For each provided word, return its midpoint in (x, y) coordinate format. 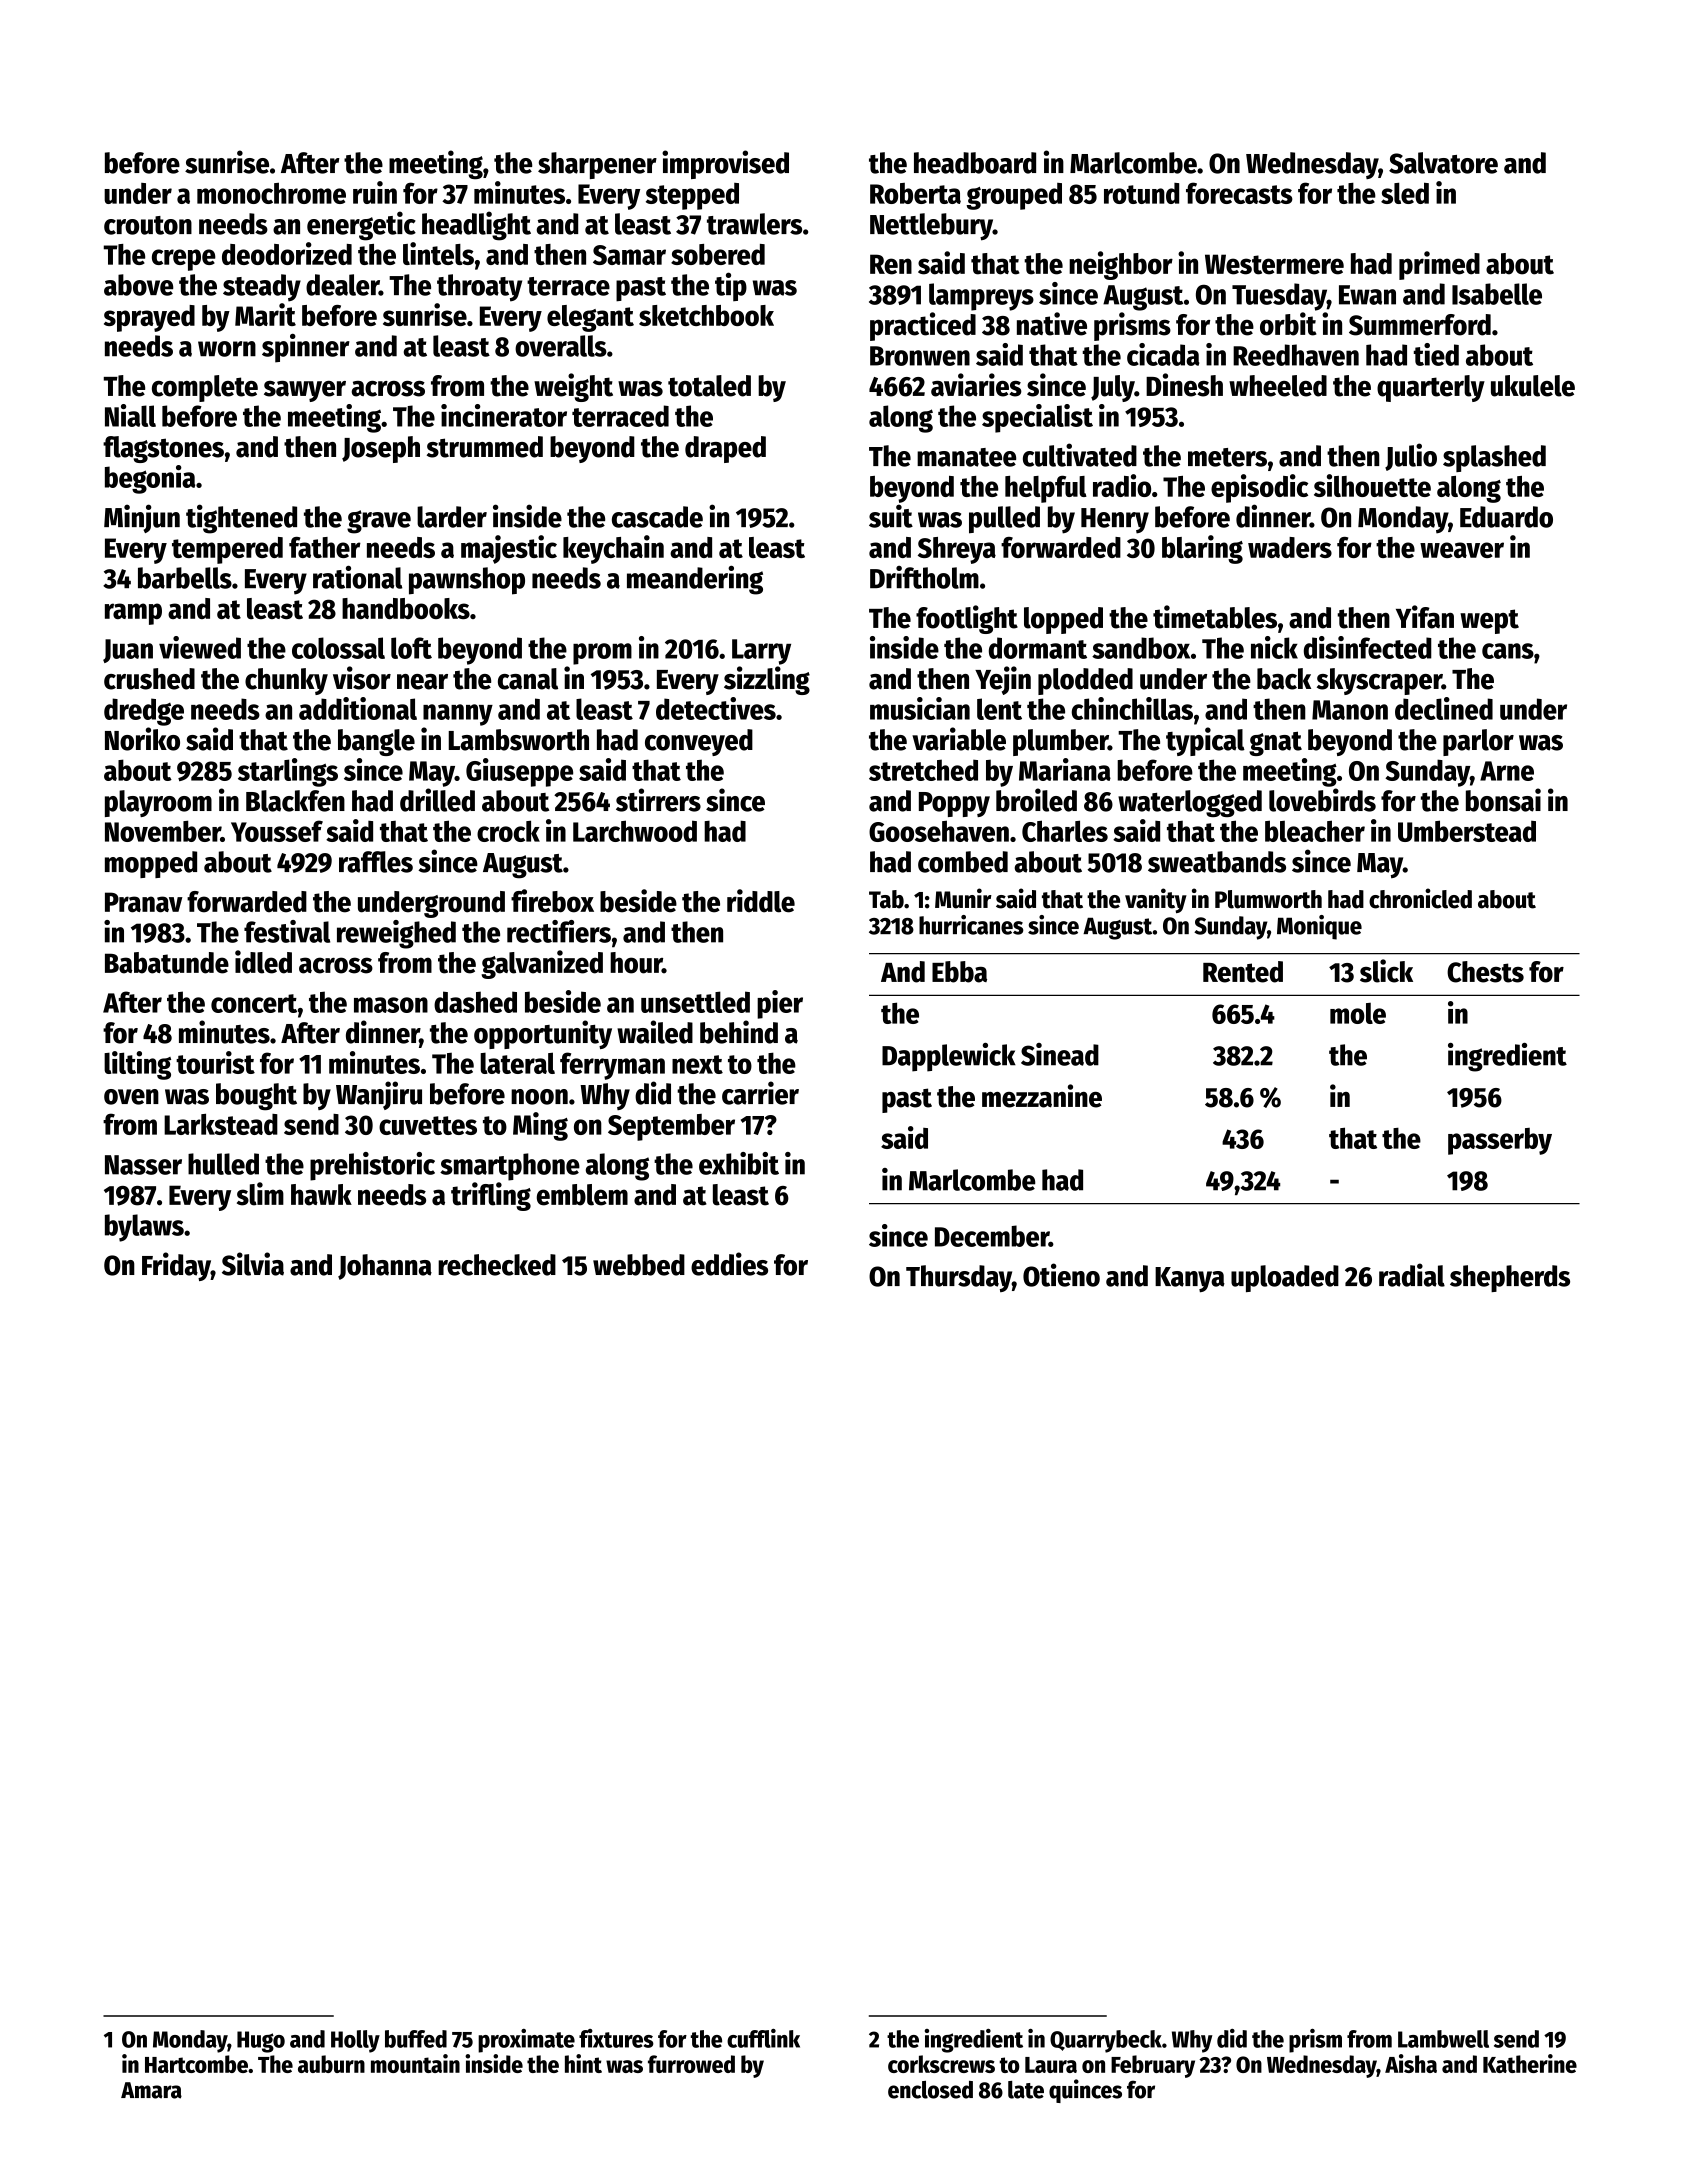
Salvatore (1443, 163)
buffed (416, 2039)
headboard (975, 163)
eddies (729, 1264)
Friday (176, 1266)
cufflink (763, 2038)
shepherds (1510, 1278)
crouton (148, 225)
